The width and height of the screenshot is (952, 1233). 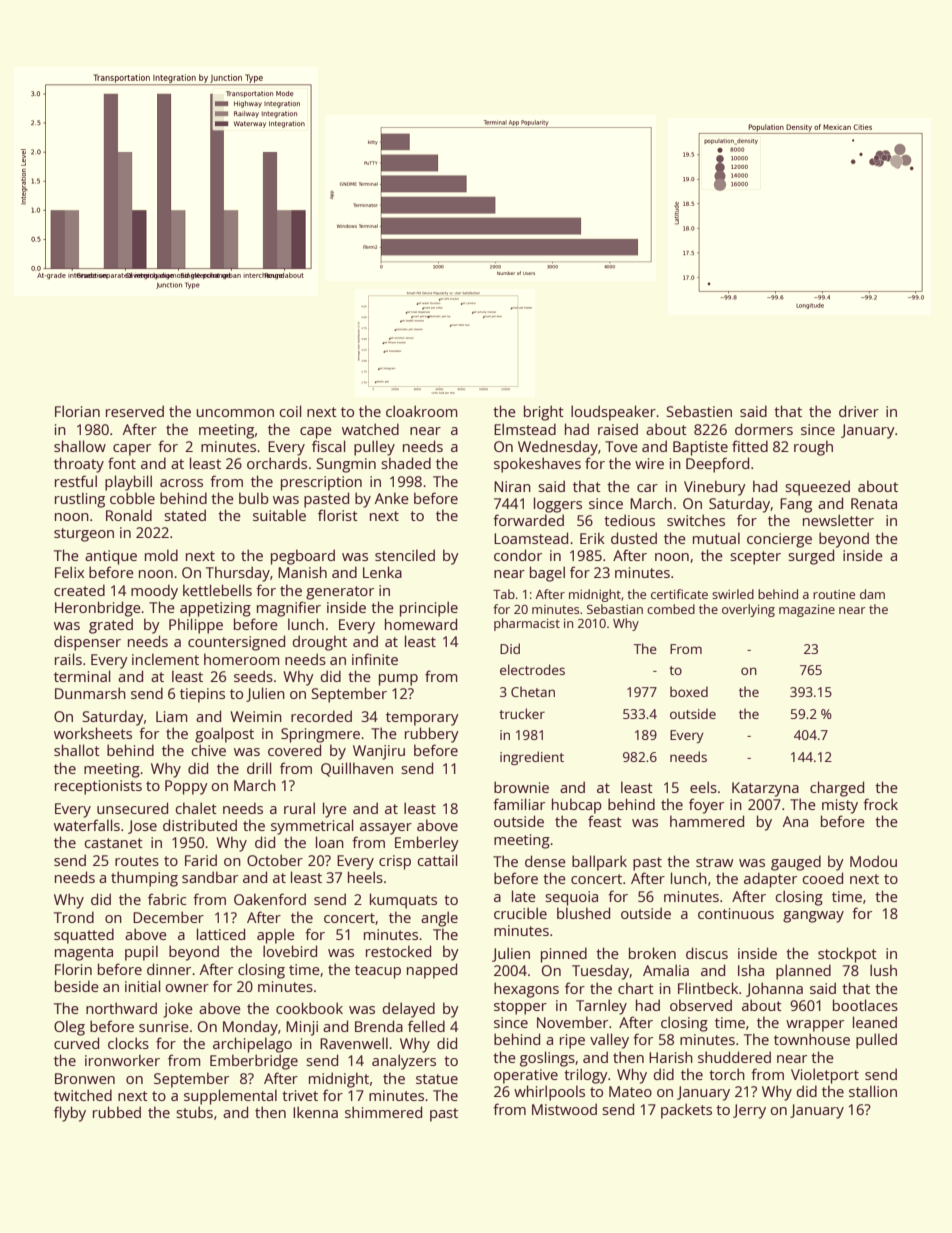 I want to click on owner, so click(x=187, y=988).
